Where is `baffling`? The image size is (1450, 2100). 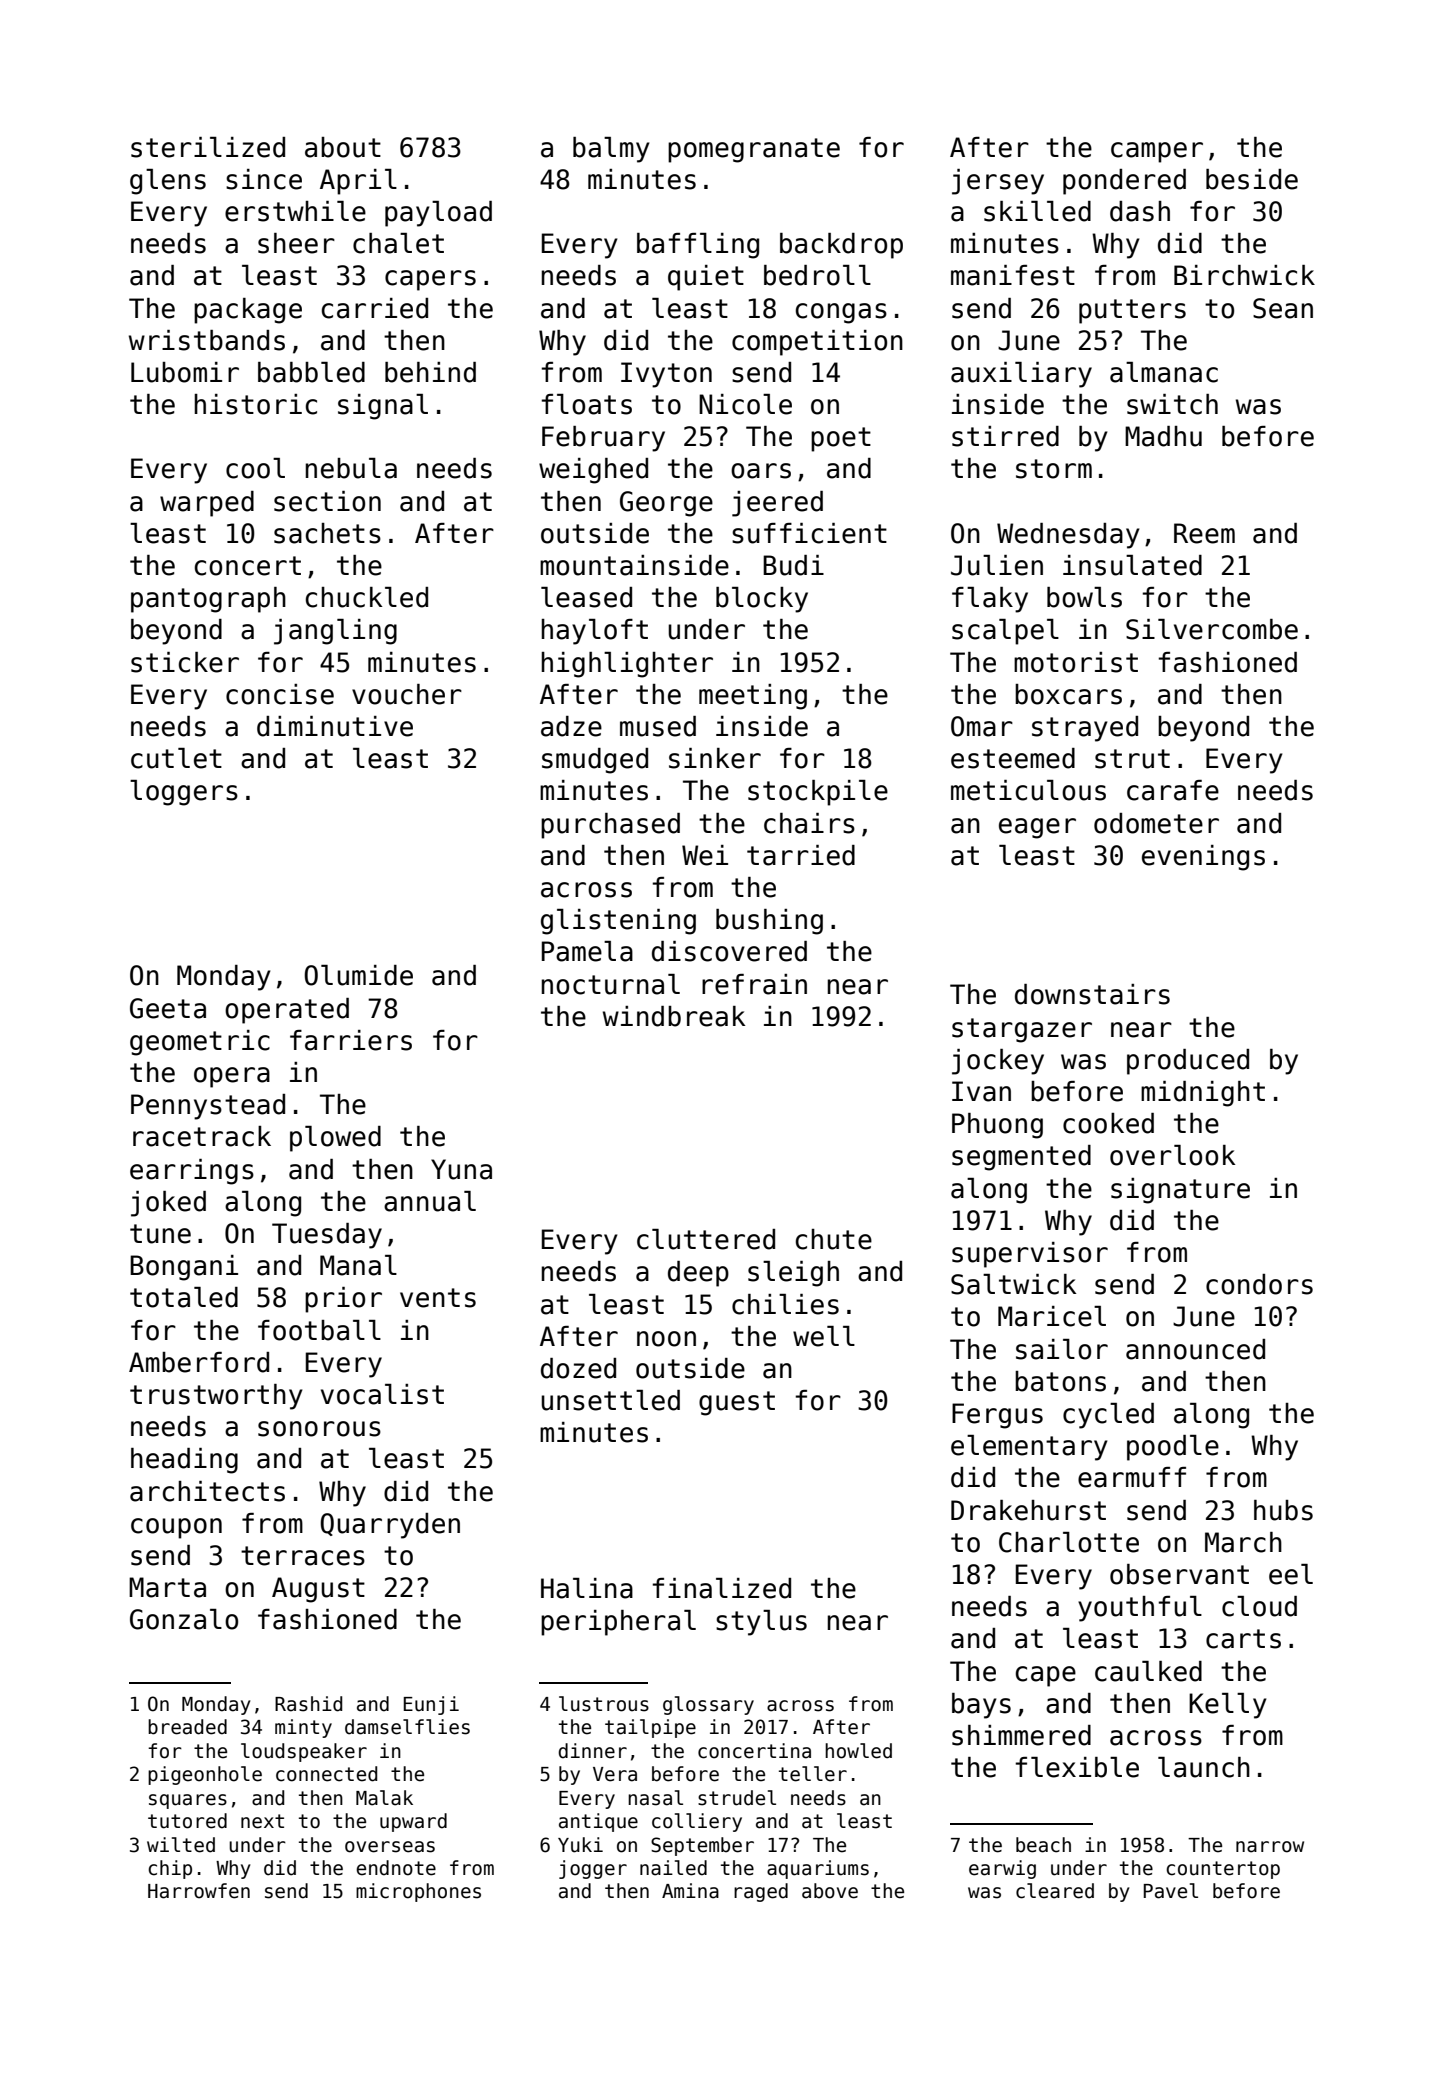 baffling is located at coordinates (698, 246).
